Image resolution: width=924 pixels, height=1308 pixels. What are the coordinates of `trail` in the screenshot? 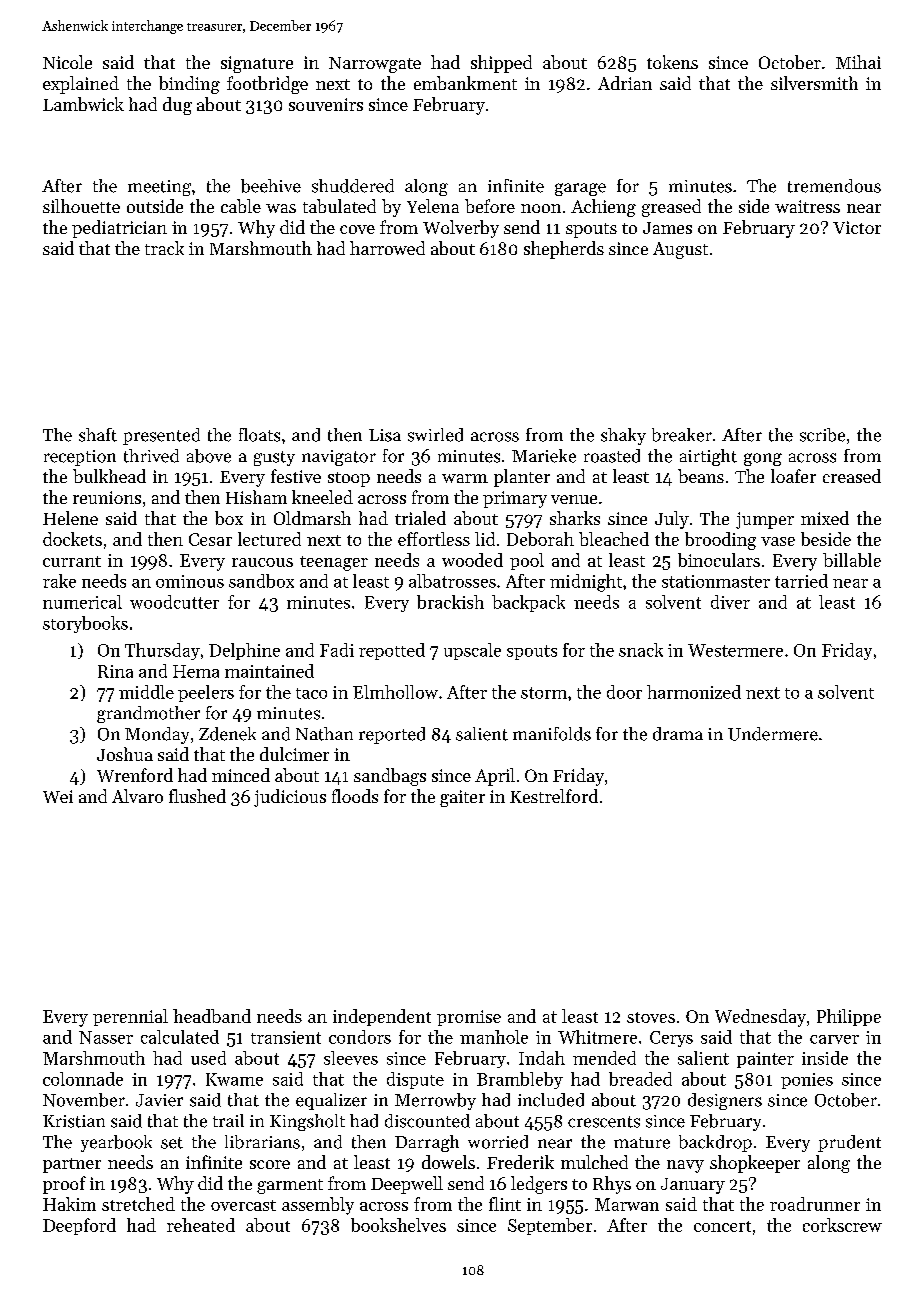 It's located at (228, 1120).
